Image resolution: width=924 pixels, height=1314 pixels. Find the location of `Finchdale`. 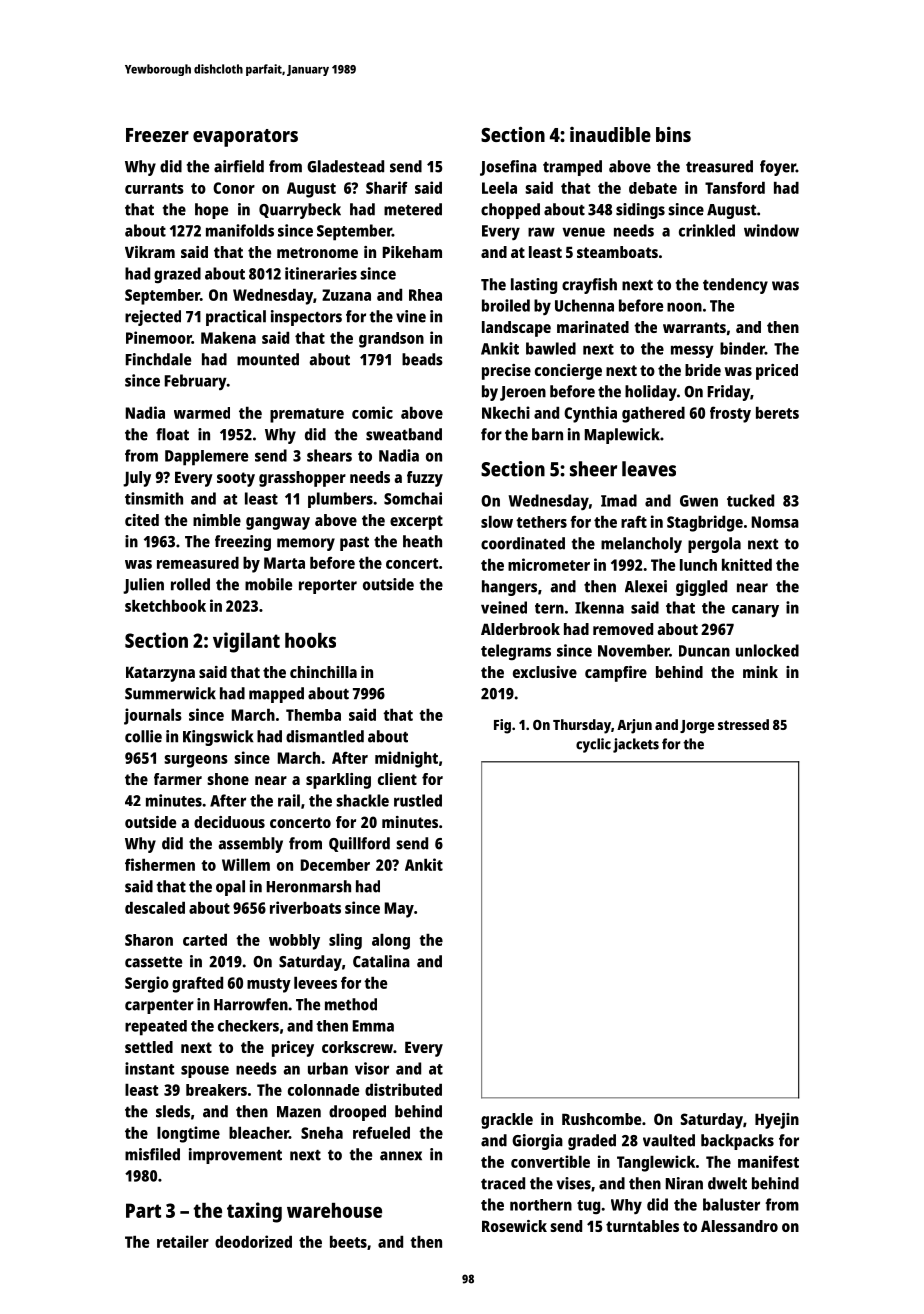

Finchdale is located at coordinates (158, 359).
